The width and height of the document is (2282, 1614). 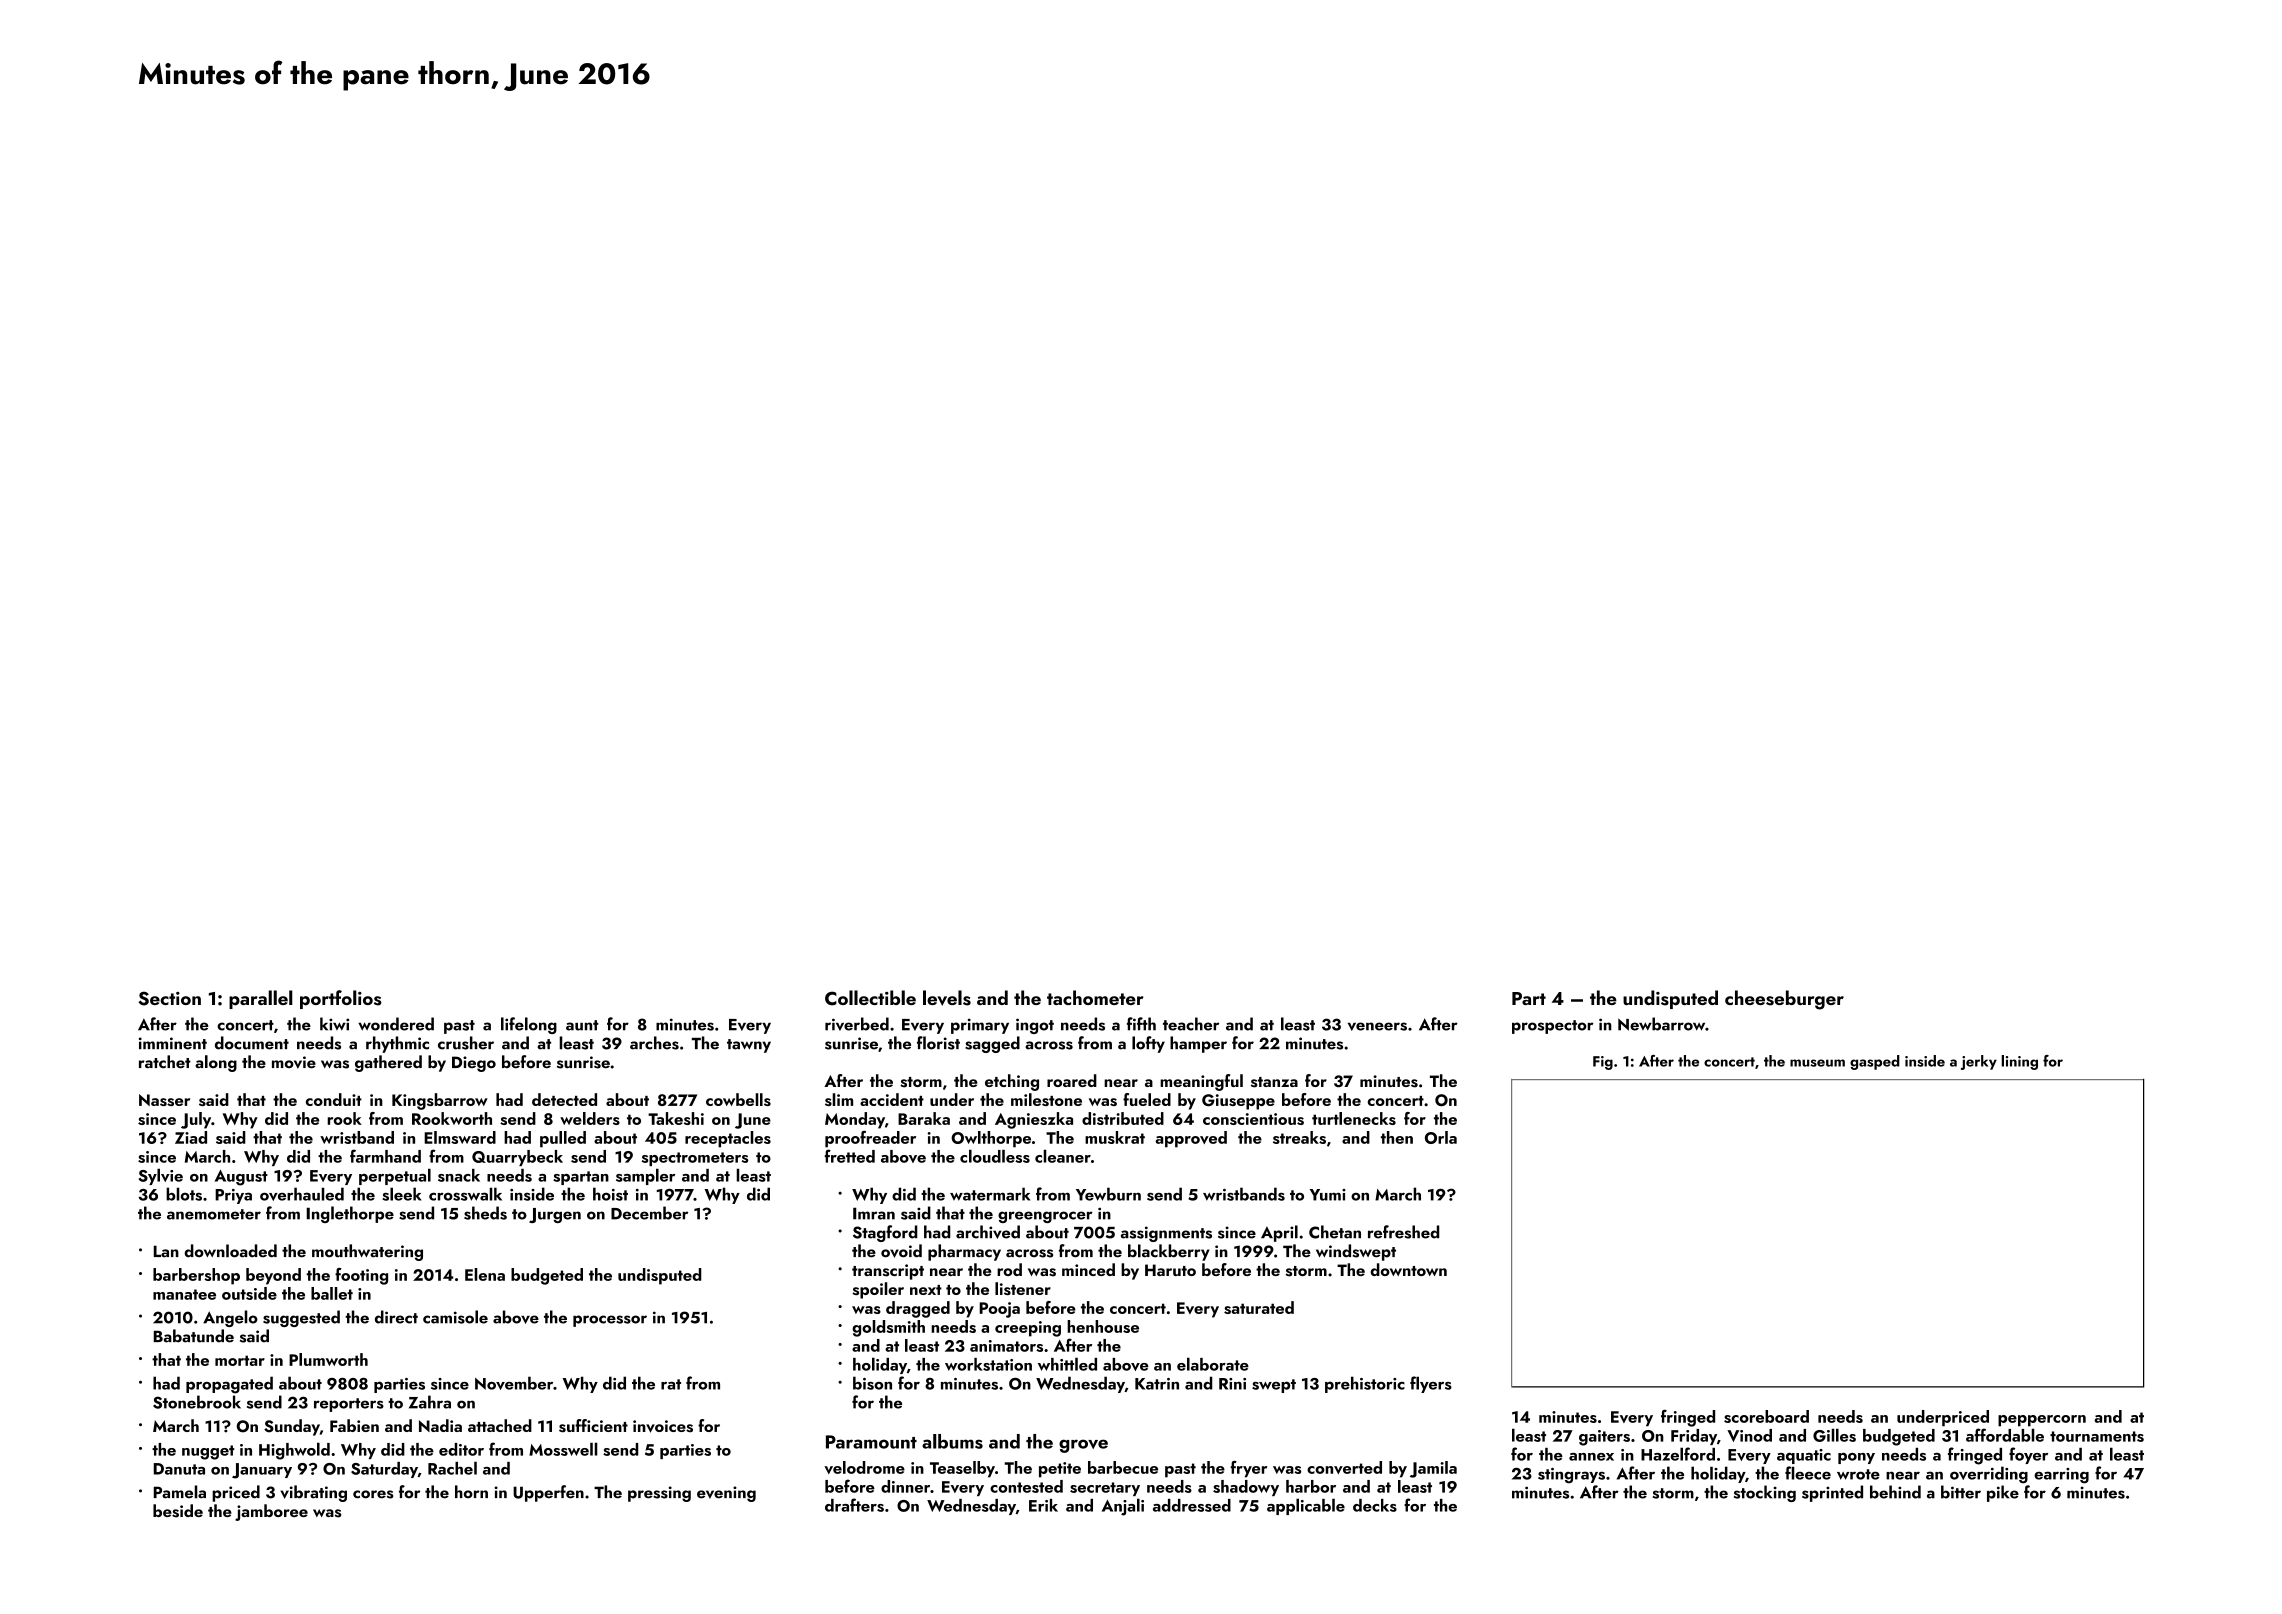 I want to click on portfolios, so click(x=341, y=999).
